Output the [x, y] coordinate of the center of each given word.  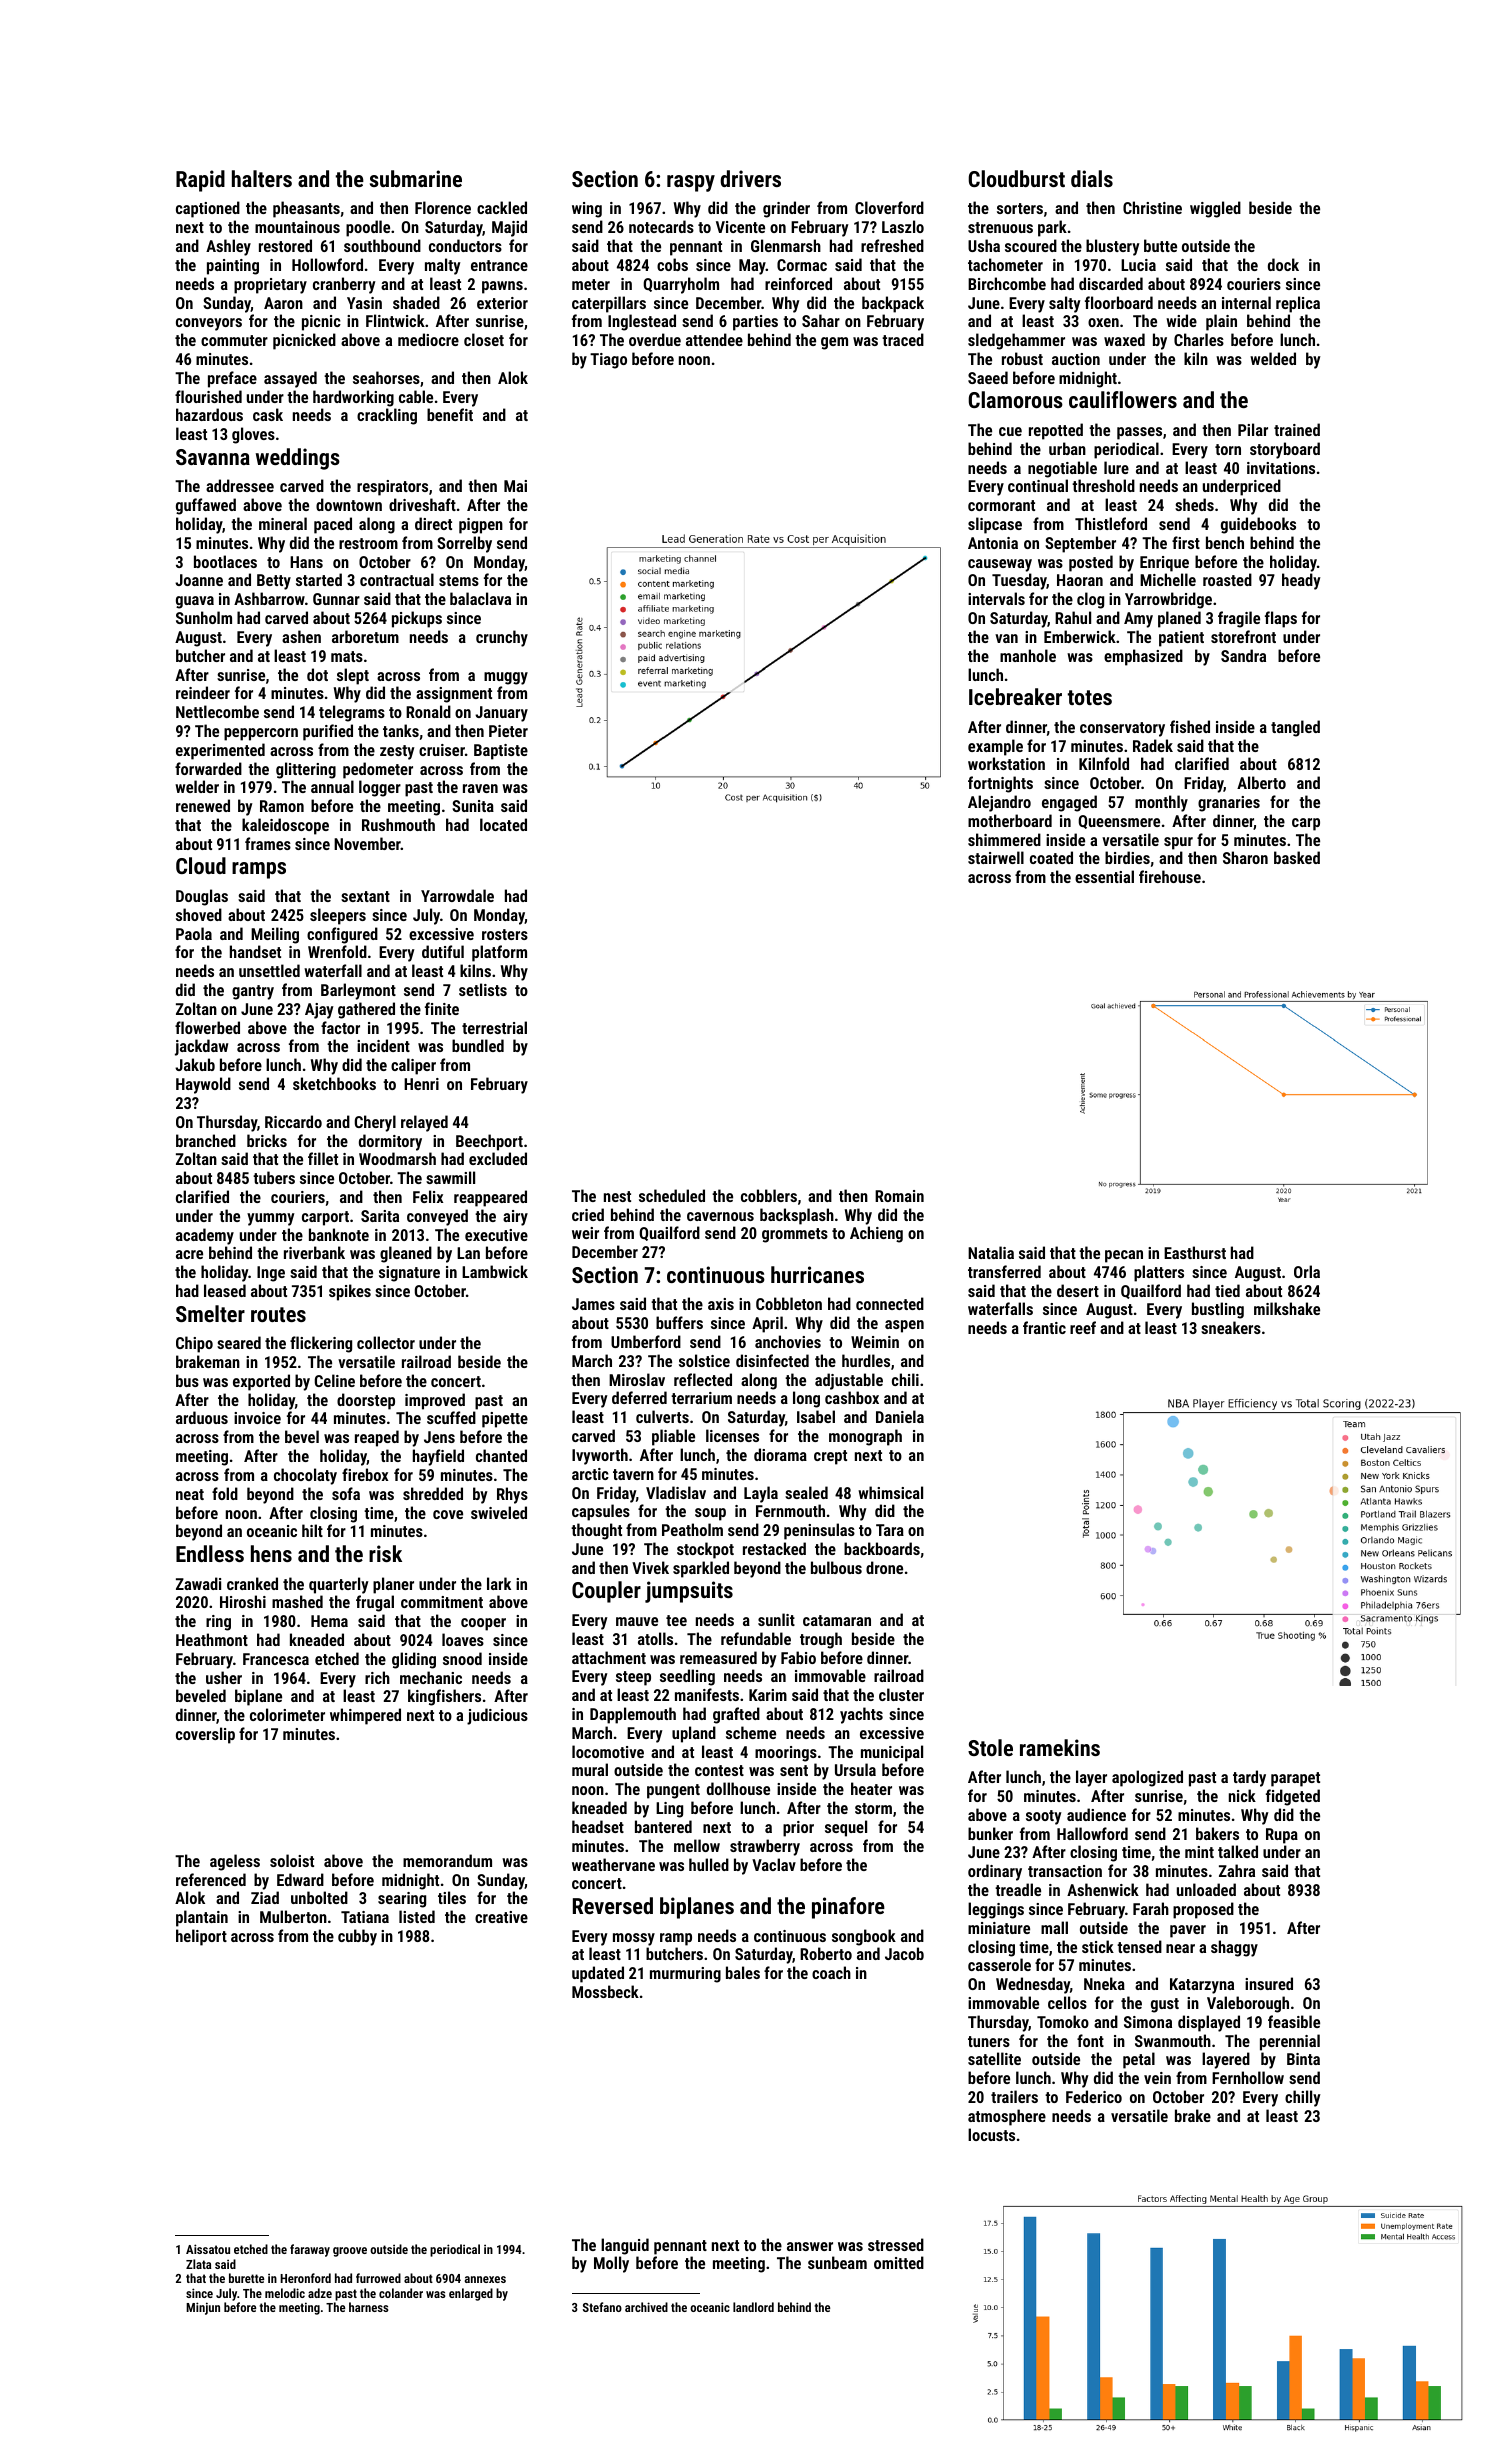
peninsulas [819, 1531]
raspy [691, 183]
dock [1283, 264]
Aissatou [208, 2249]
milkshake [1287, 1308]
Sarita [380, 1216]
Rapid [200, 181]
